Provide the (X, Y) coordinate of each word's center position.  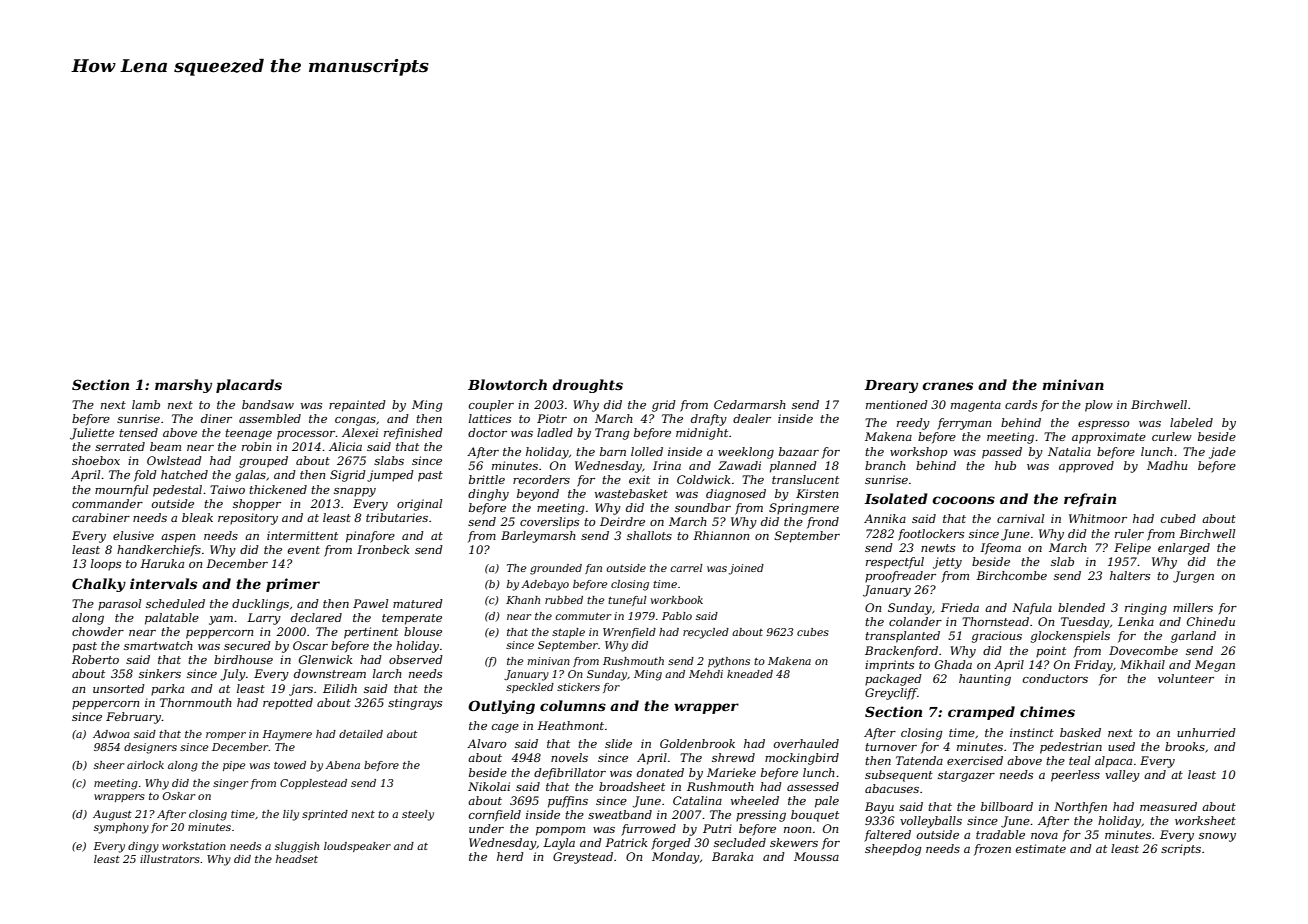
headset (297, 859)
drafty (709, 420)
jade (1222, 453)
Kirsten (817, 493)
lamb (146, 404)
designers (150, 748)
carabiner (101, 517)
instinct (1032, 732)
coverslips (549, 523)
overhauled (806, 743)
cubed (1178, 518)
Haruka (162, 563)
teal (1079, 760)
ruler (1129, 533)
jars (301, 690)
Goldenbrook (697, 743)
